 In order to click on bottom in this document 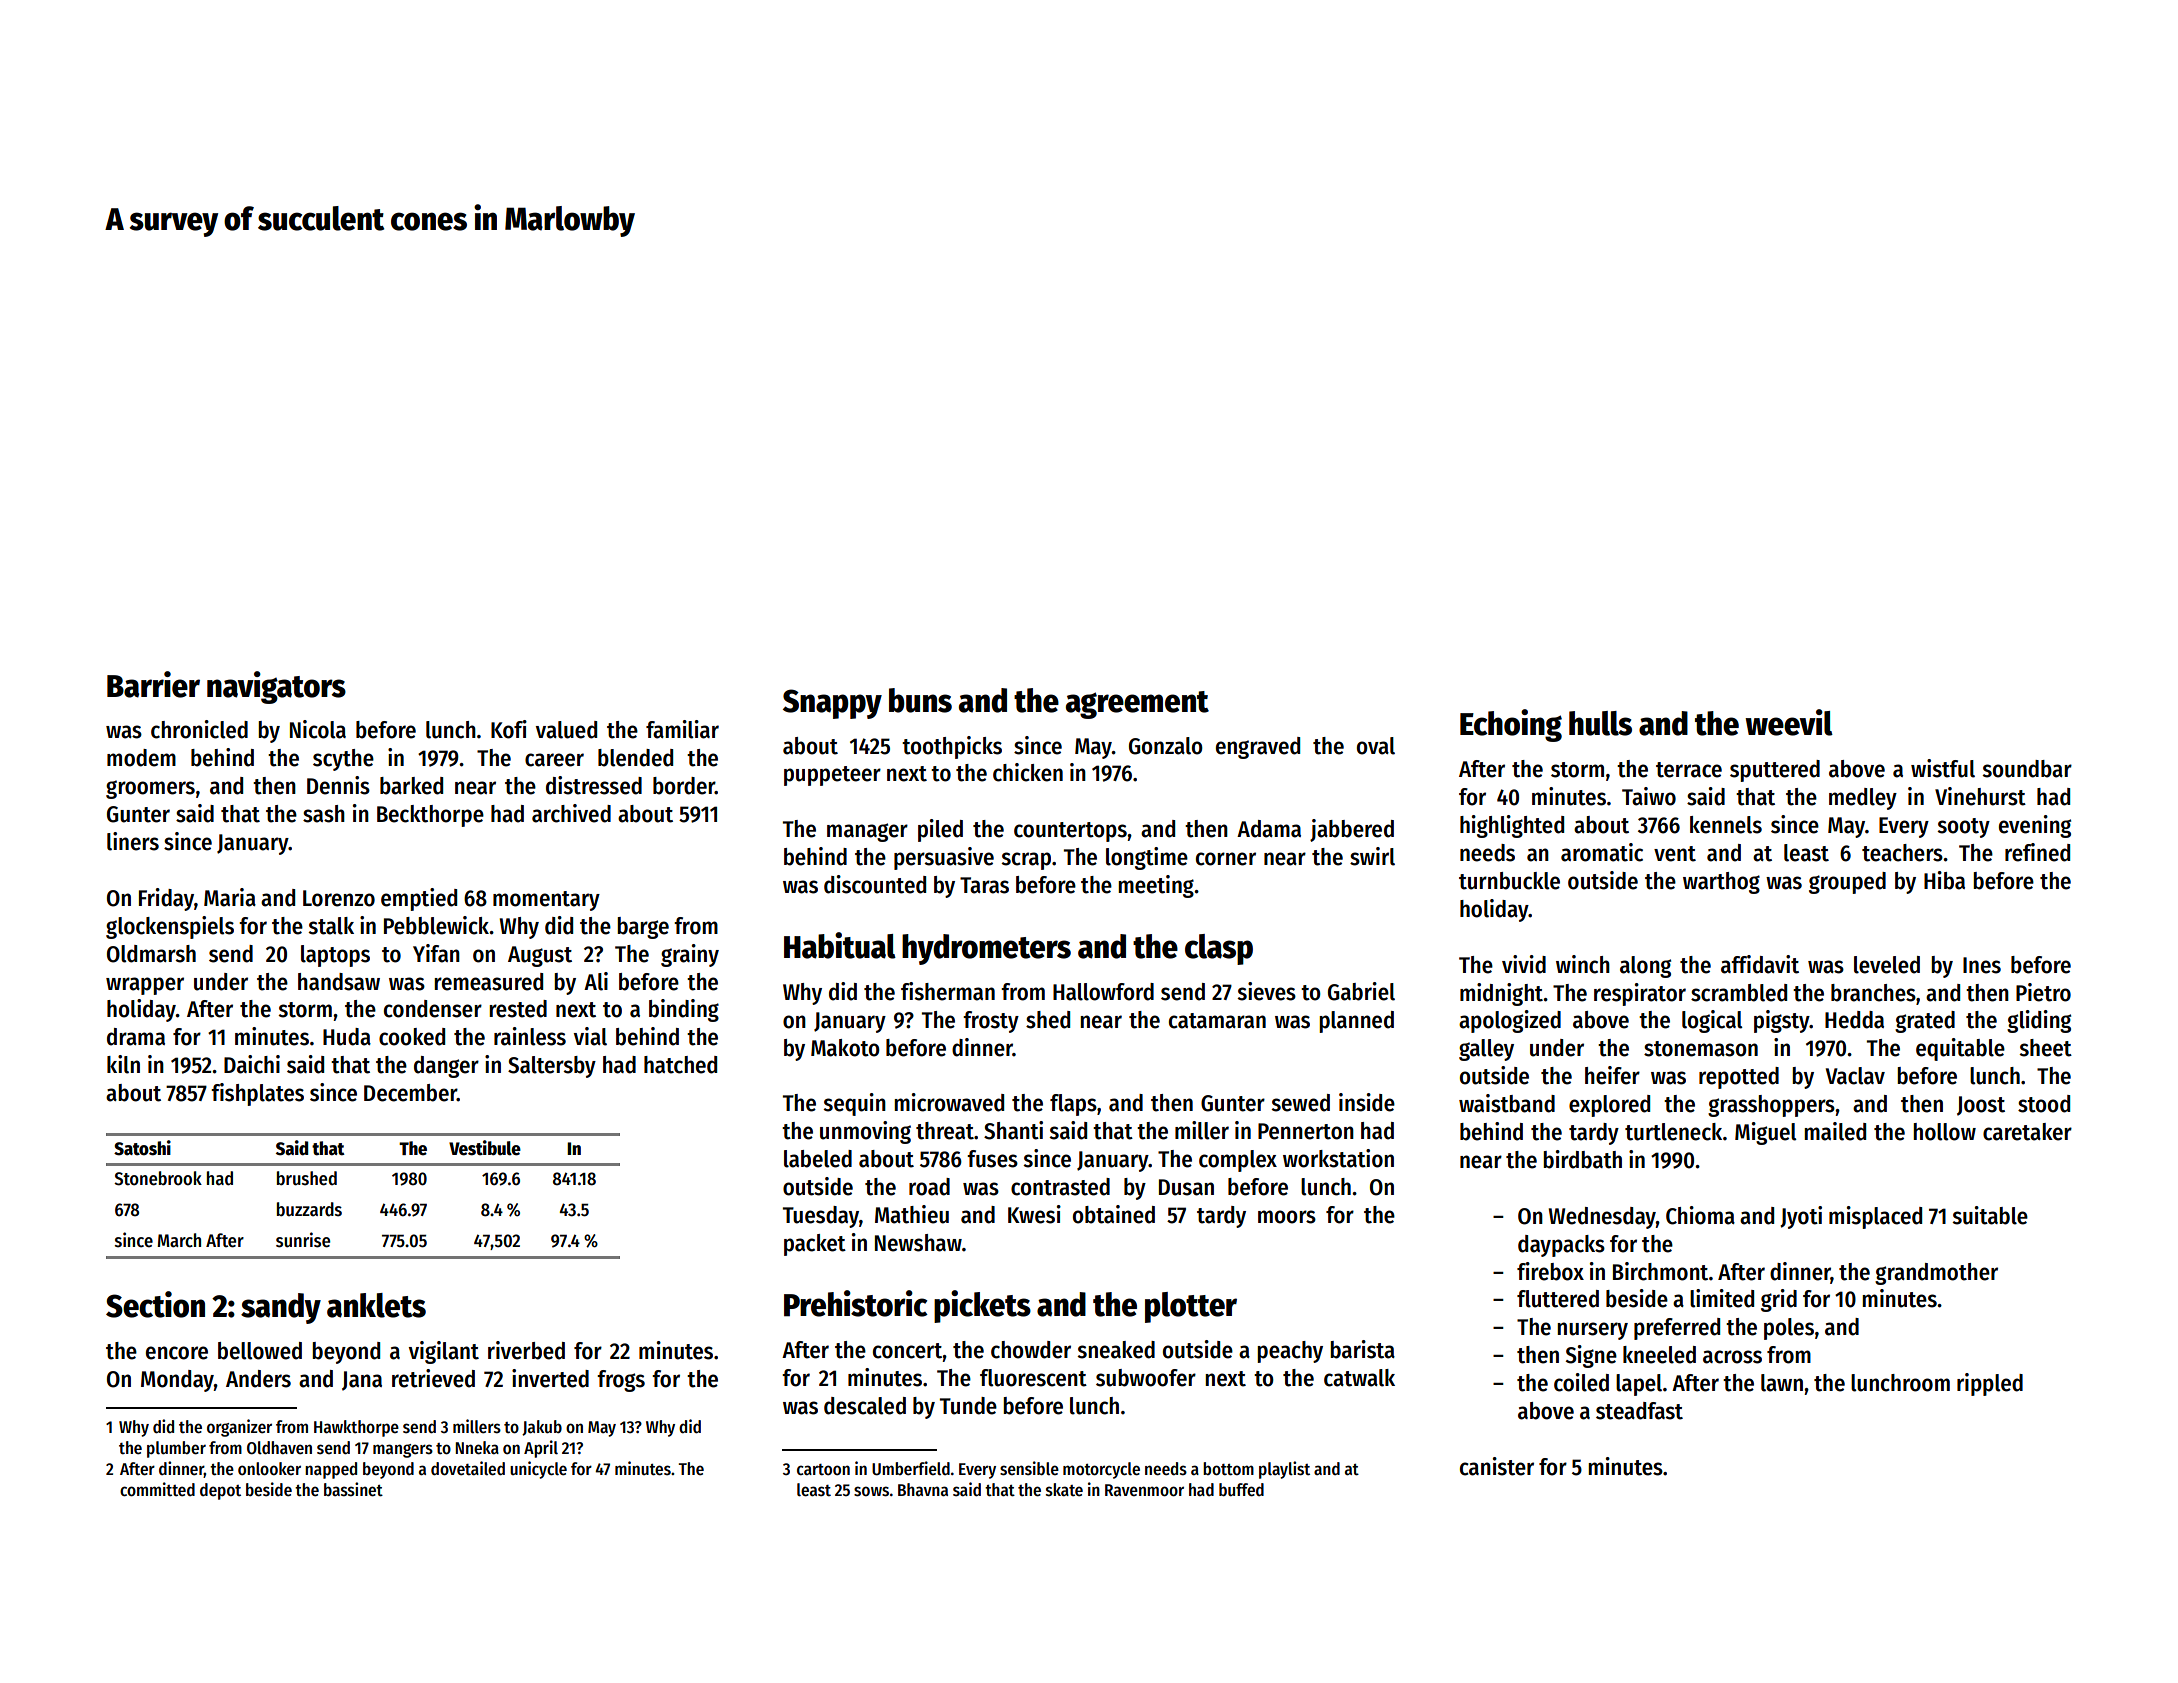, I will do `click(1228, 1469)`.
